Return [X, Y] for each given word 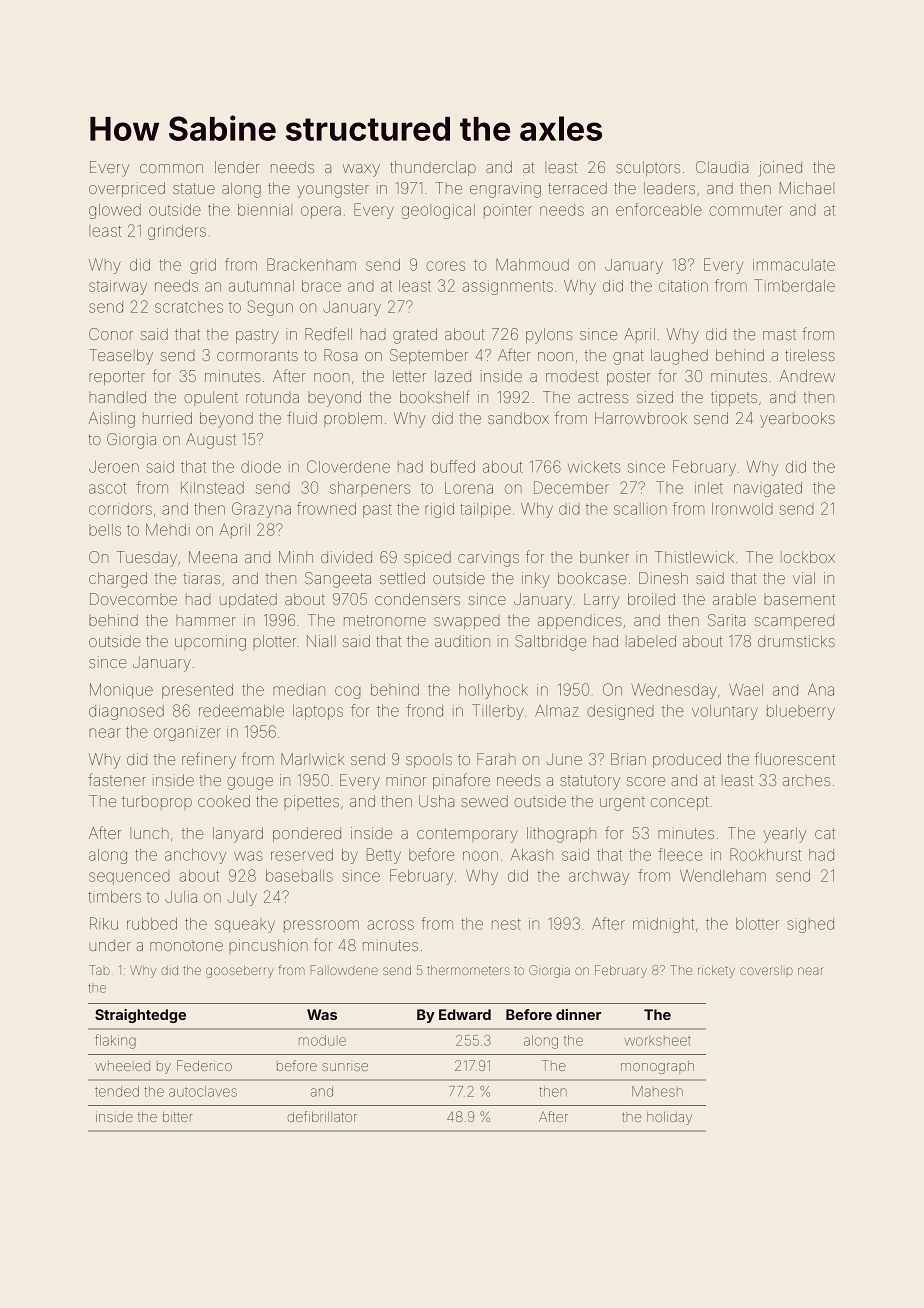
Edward [465, 1014]
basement [799, 599]
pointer [508, 211]
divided [346, 557]
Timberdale [794, 285]
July [242, 898]
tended [117, 1091]
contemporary [467, 835]
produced [687, 760]
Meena [213, 557]
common [171, 168]
